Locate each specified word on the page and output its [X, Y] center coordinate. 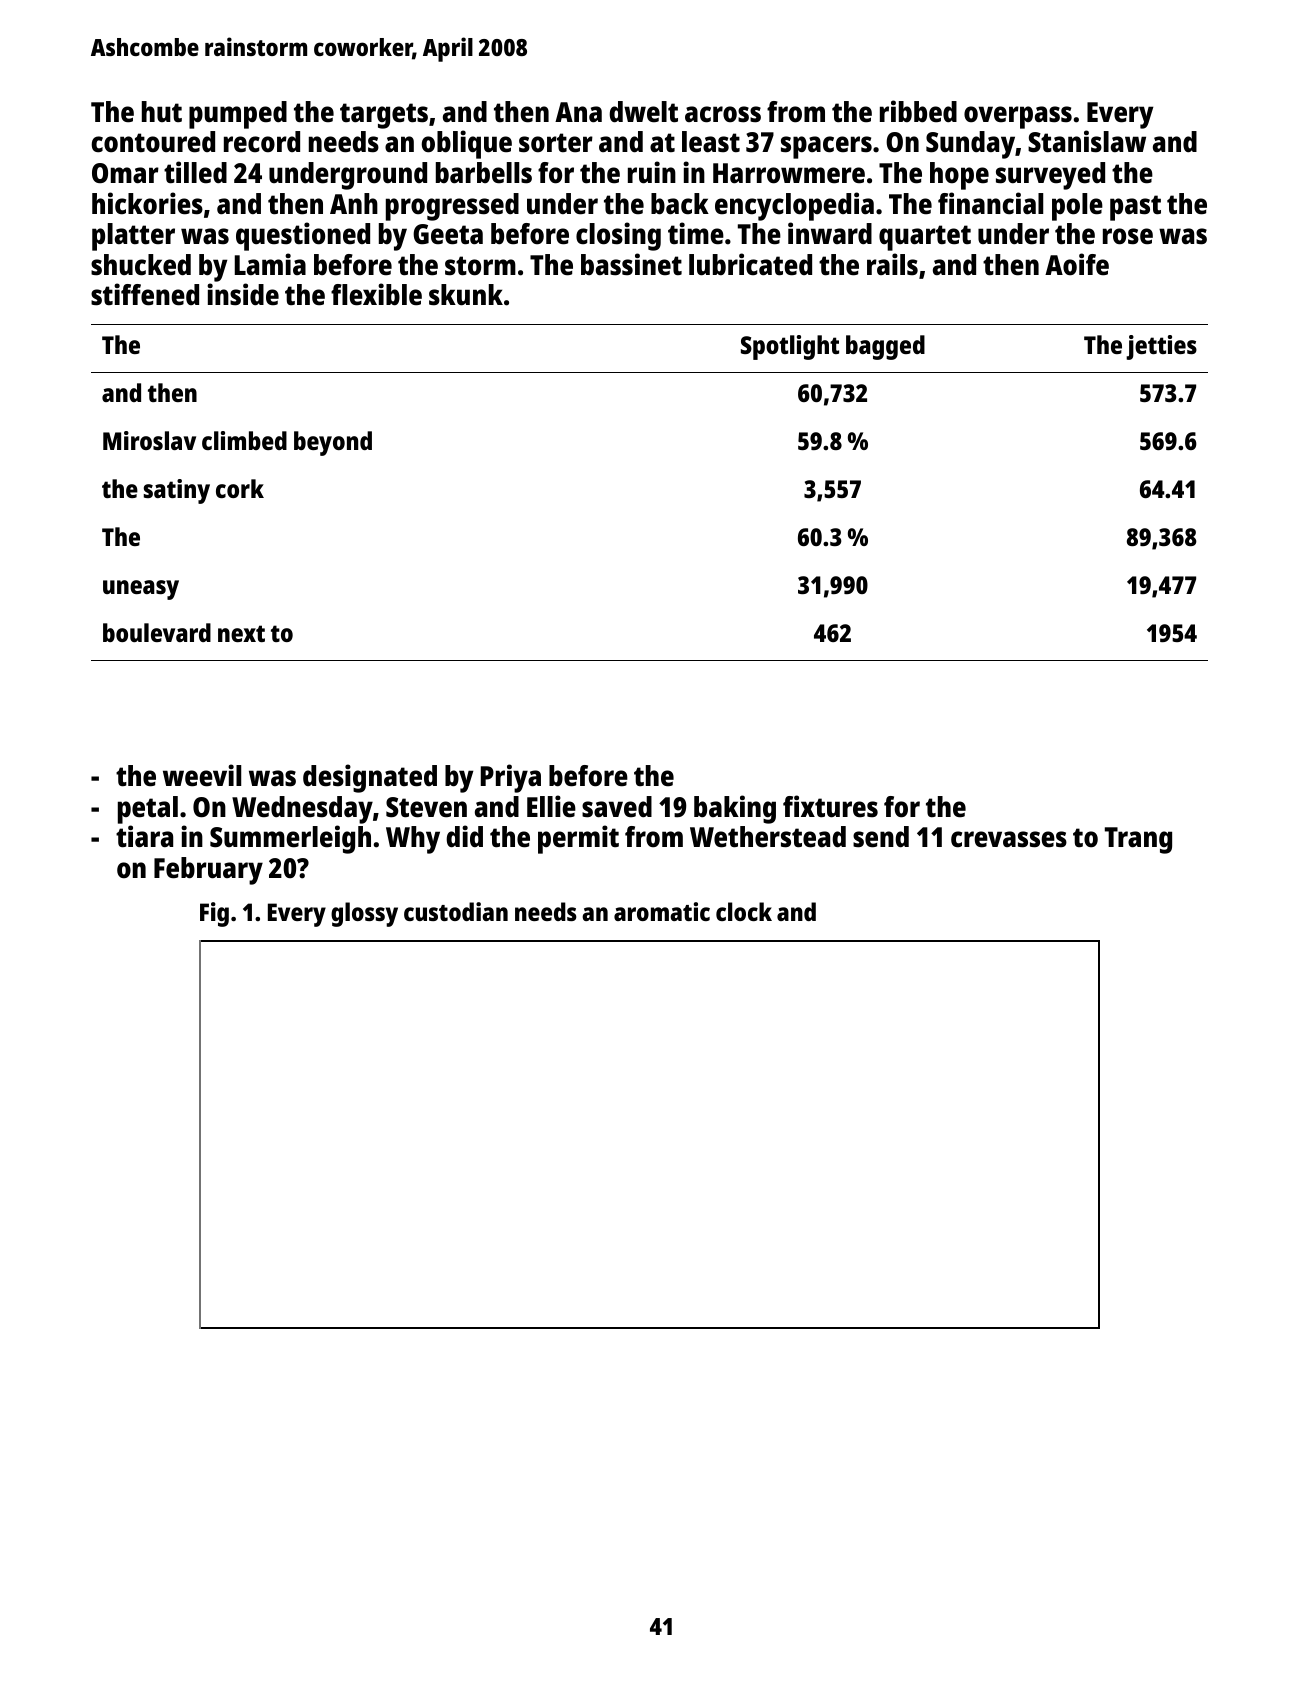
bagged [885, 347]
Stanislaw [1087, 141]
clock [744, 911]
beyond [333, 443]
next [241, 633]
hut [162, 111]
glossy [364, 914]
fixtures [830, 806]
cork [240, 488]
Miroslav [149, 440]
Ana [578, 112]
